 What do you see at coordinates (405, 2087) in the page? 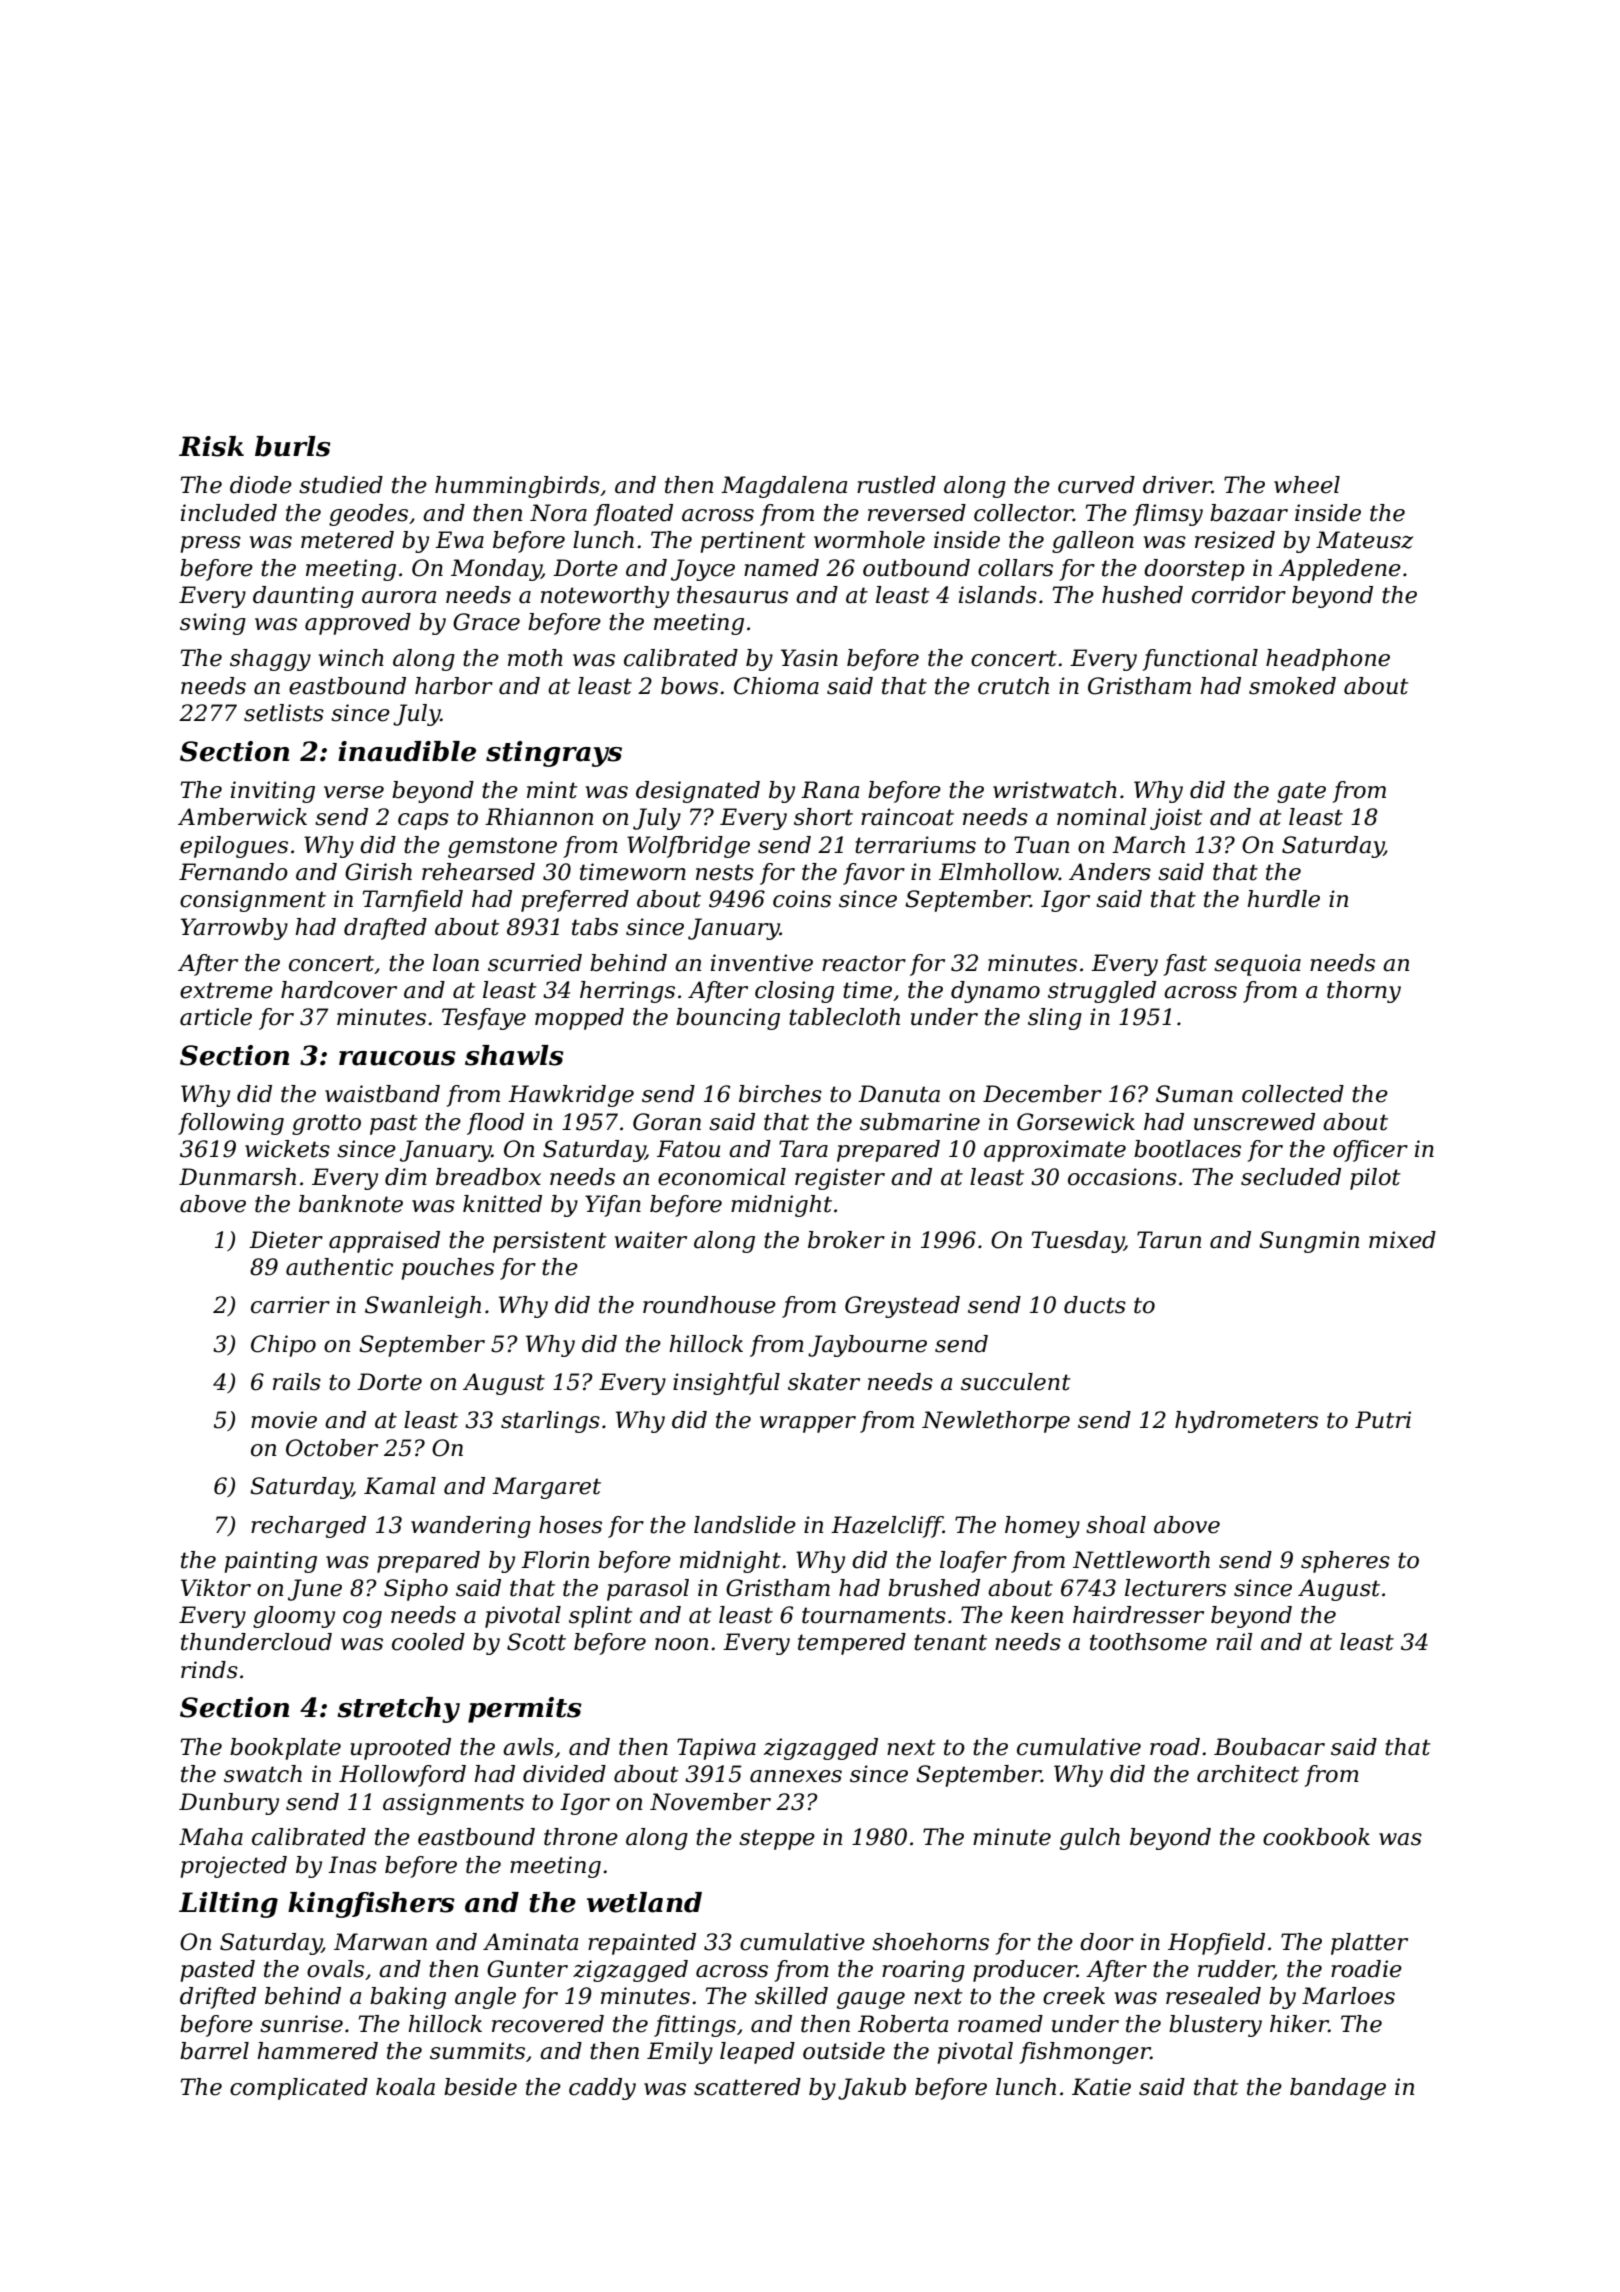
I see `koala` at bounding box center [405, 2087].
